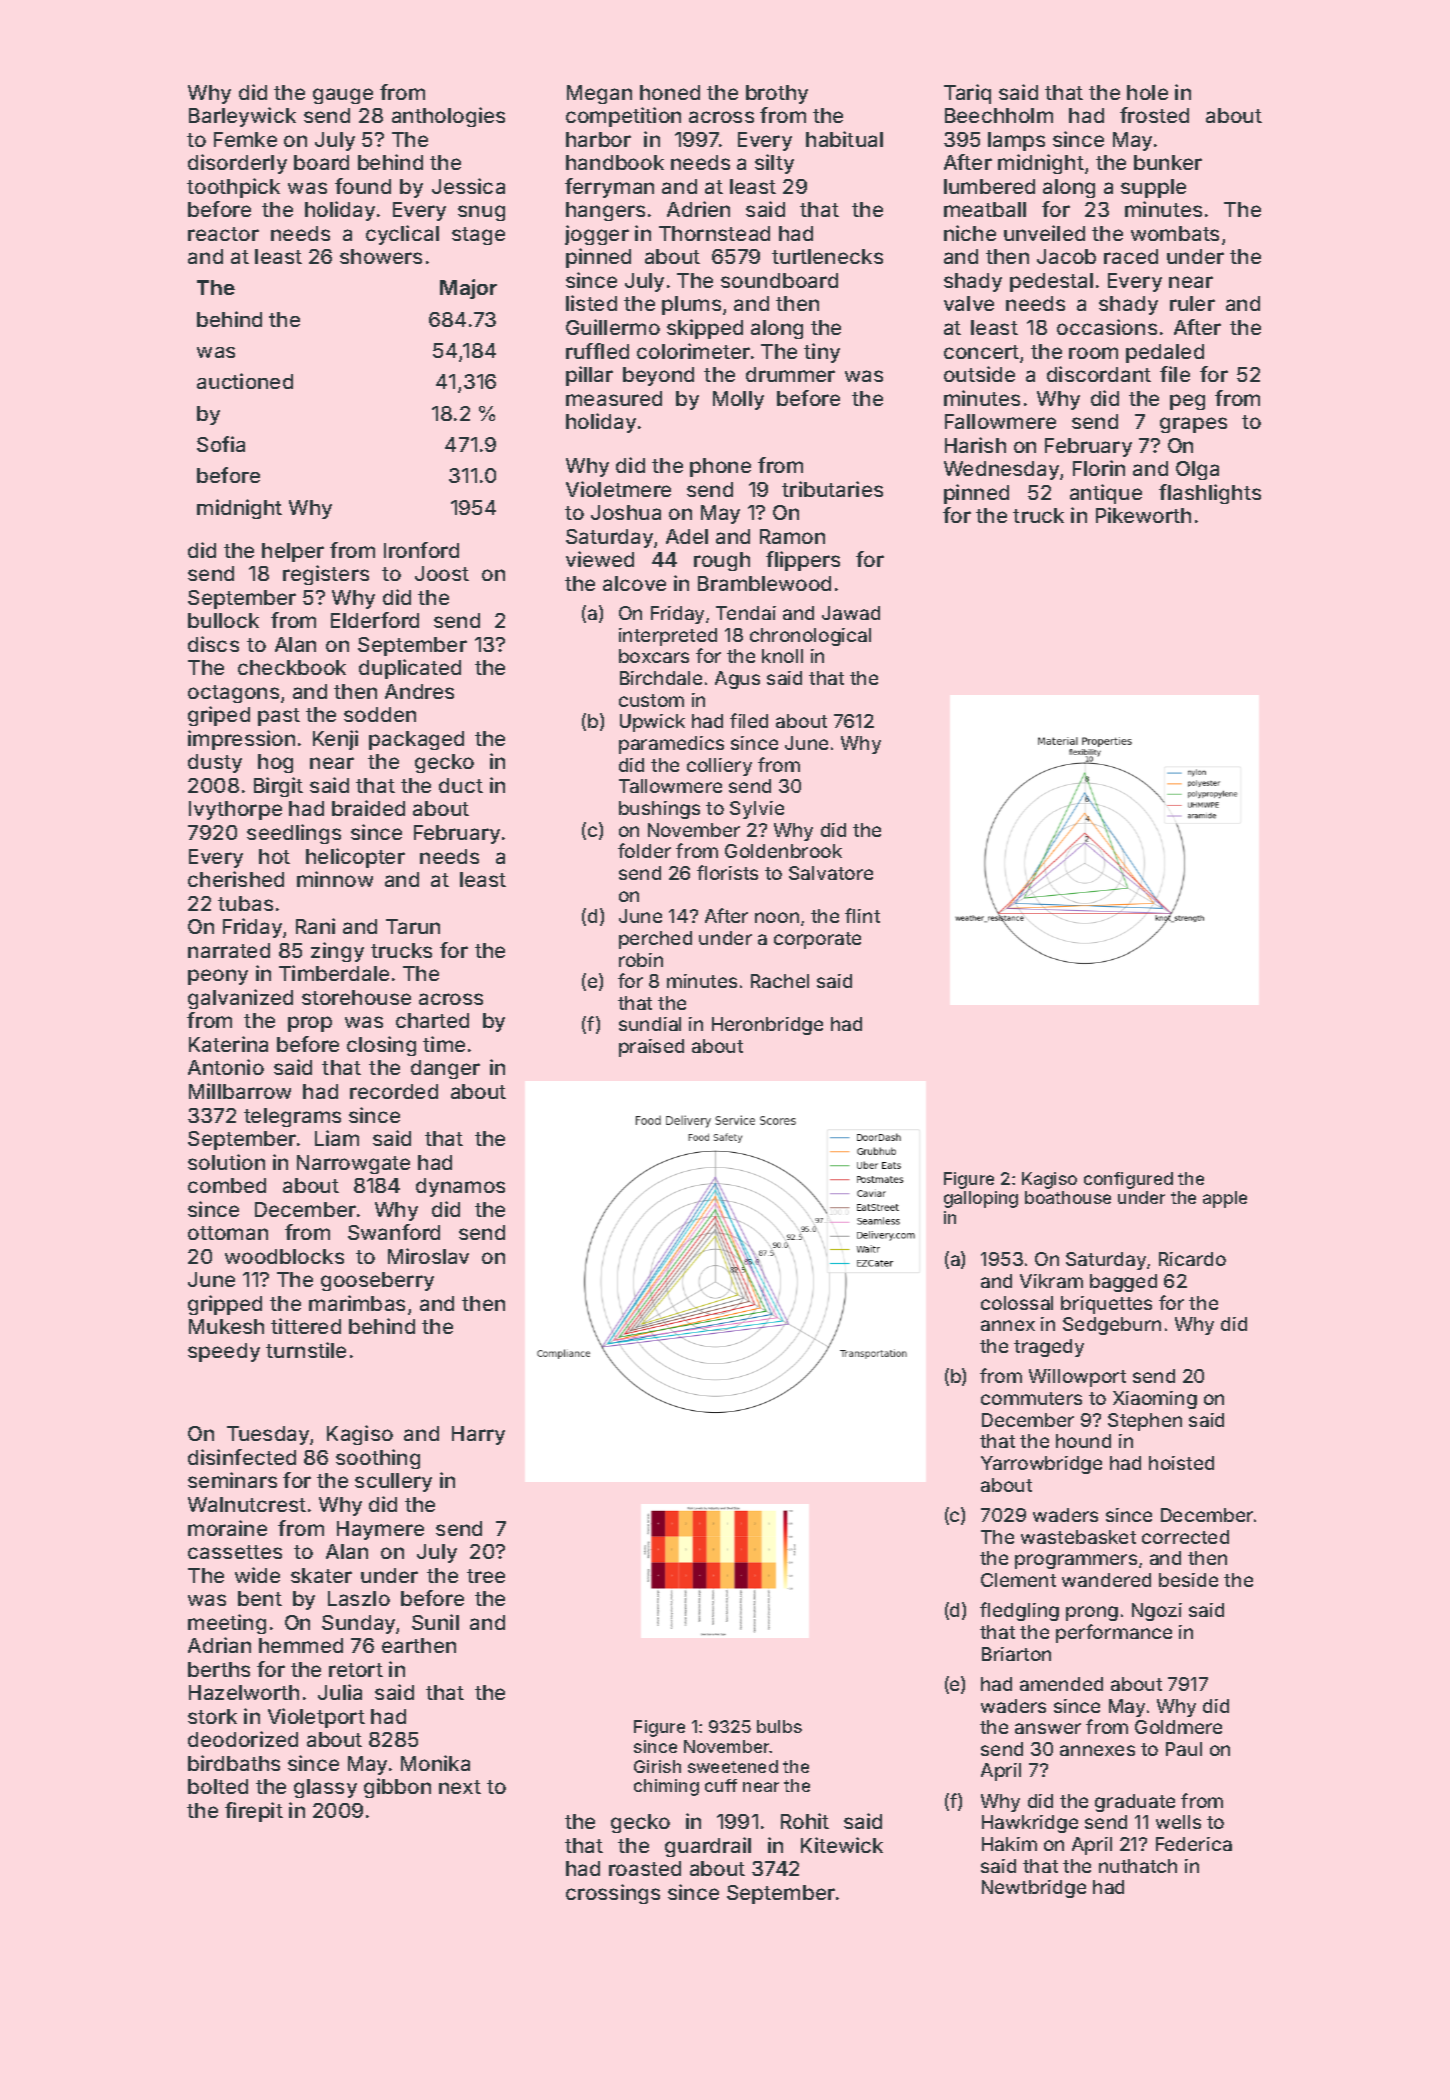 The width and height of the screenshot is (1450, 2100). What do you see at coordinates (1017, 1303) in the screenshot?
I see `colossal` at bounding box center [1017, 1303].
